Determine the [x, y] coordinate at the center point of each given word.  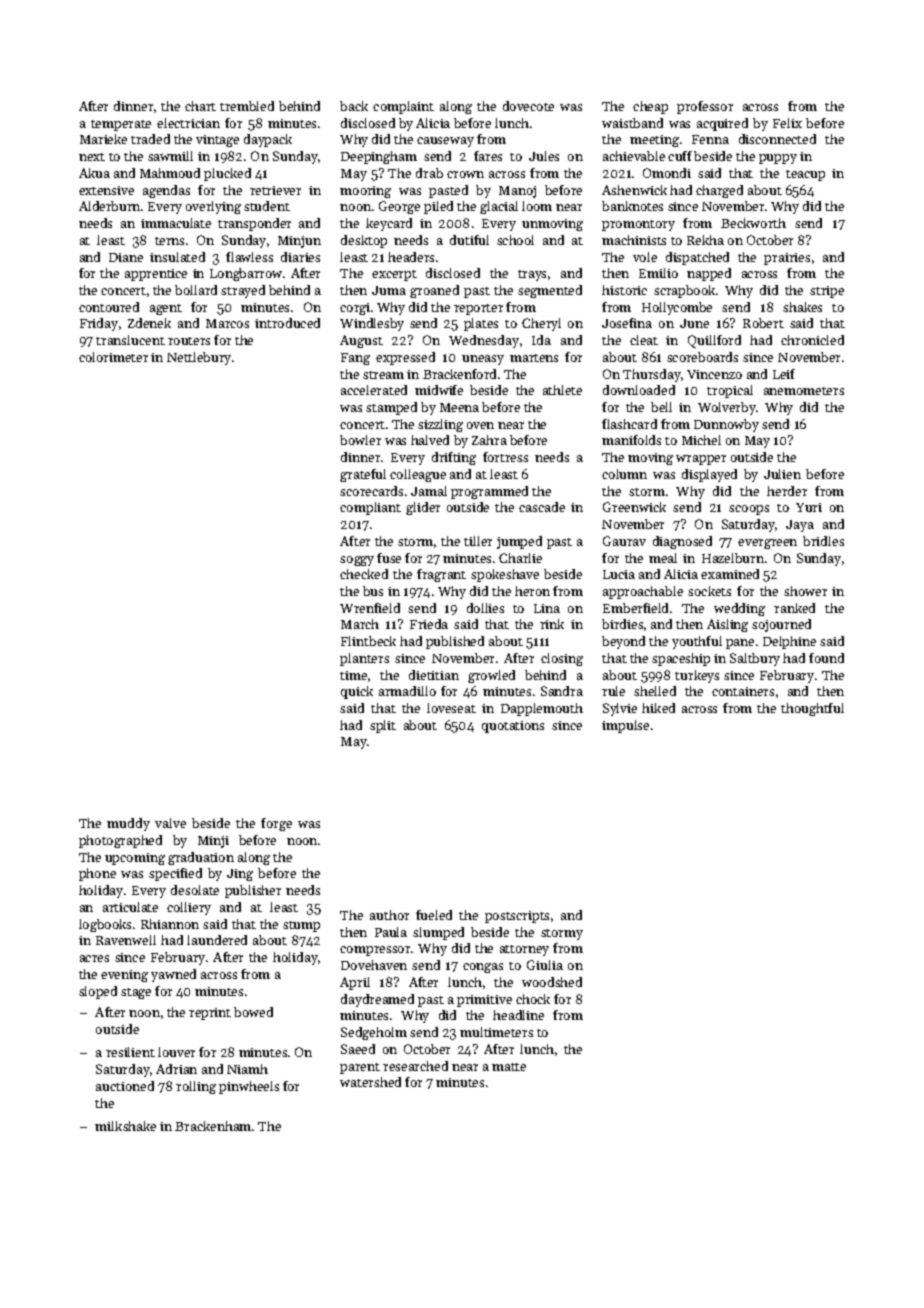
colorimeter [113, 357]
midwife [439, 390]
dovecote [528, 106]
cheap [650, 107]
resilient [130, 1052]
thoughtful [812, 709]
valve [170, 823]
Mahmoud [170, 173]
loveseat [451, 708]
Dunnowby [726, 425]
